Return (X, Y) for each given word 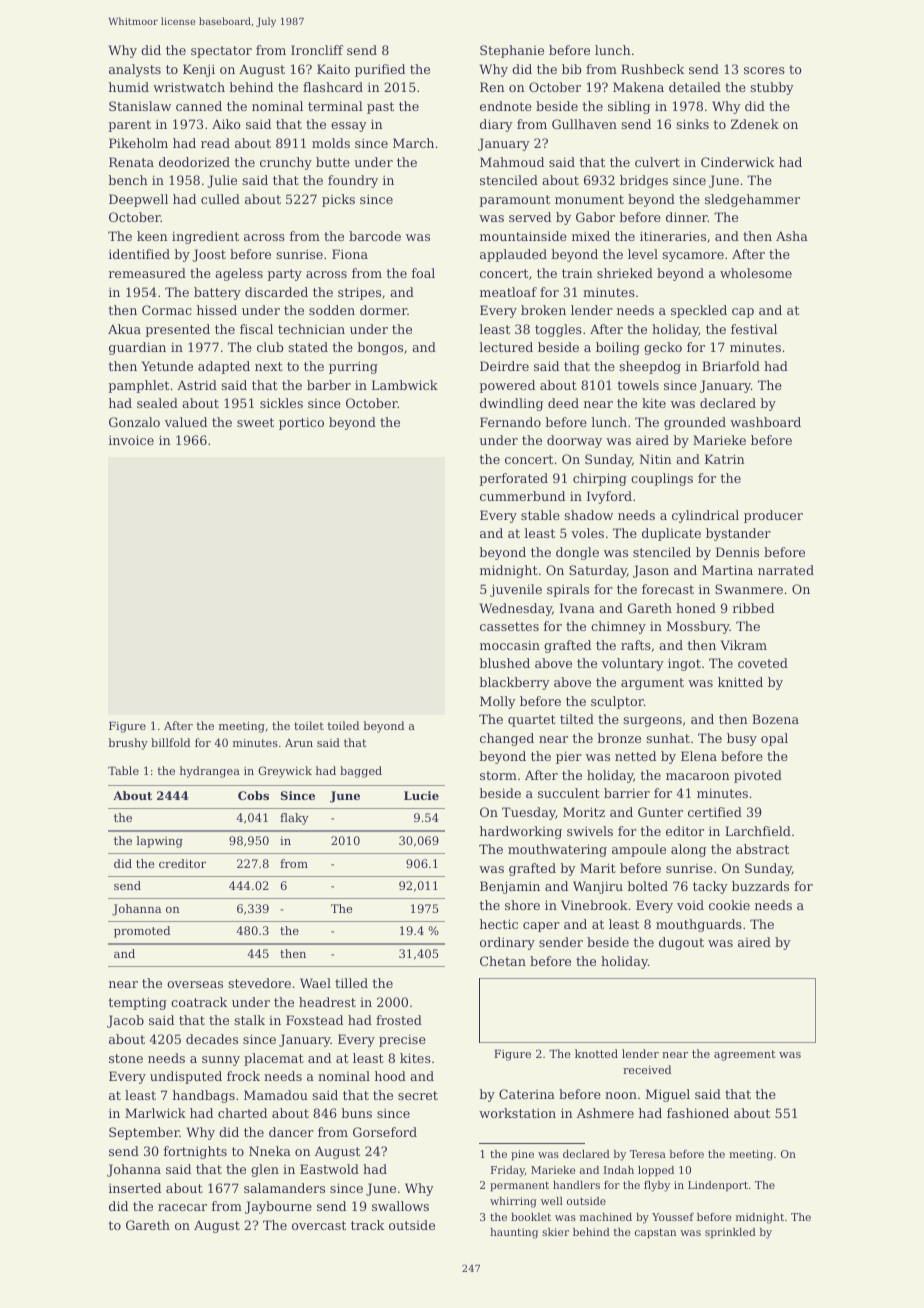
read (215, 143)
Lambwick (405, 385)
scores (764, 70)
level (643, 254)
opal (774, 739)
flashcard (333, 87)
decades (212, 1039)
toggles (558, 330)
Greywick (285, 772)
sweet (255, 422)
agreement (744, 1055)
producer (773, 516)
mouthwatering (557, 850)
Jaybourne (278, 1207)
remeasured (147, 273)
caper (541, 927)
